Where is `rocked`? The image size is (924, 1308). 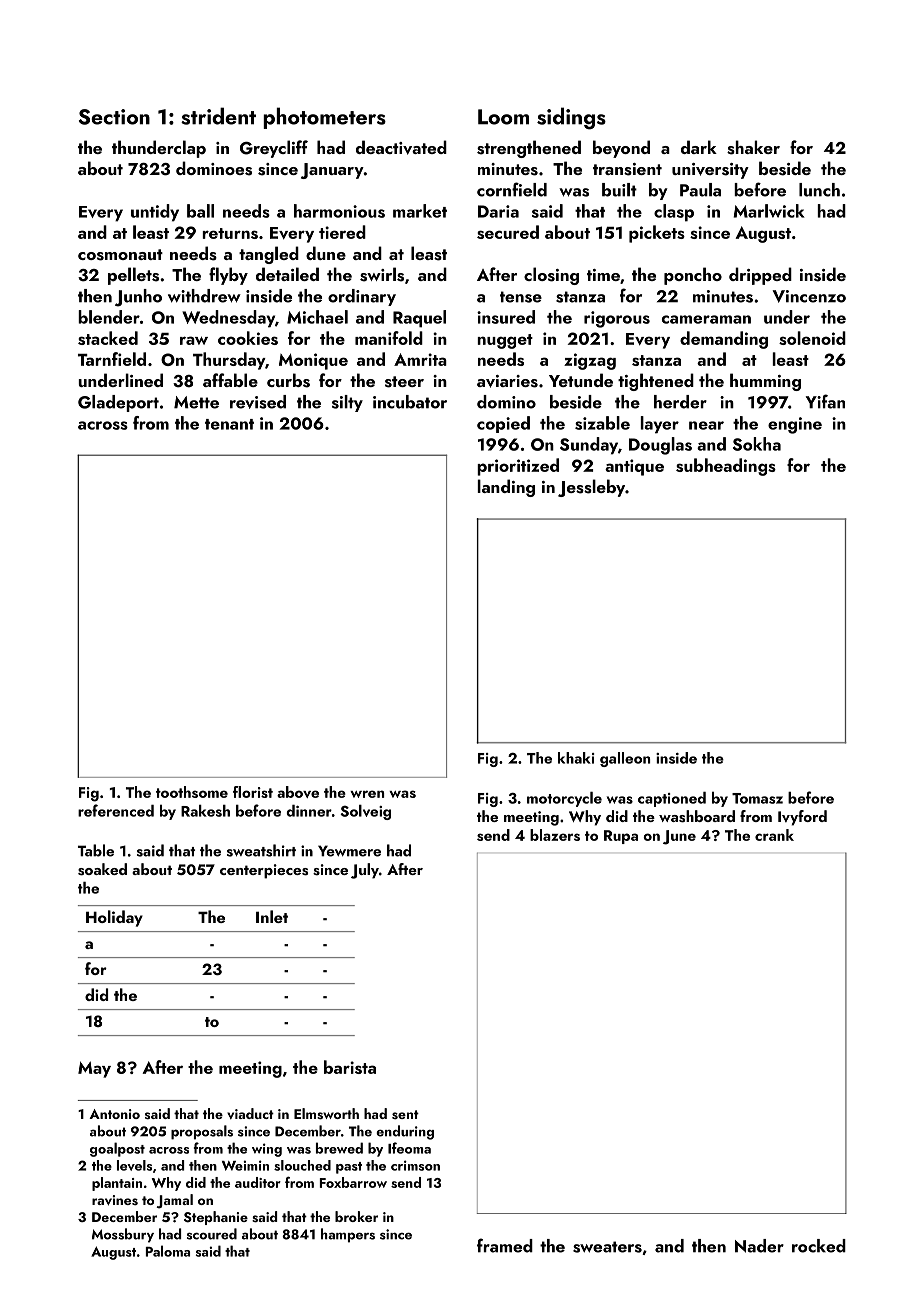 rocked is located at coordinates (819, 1246).
